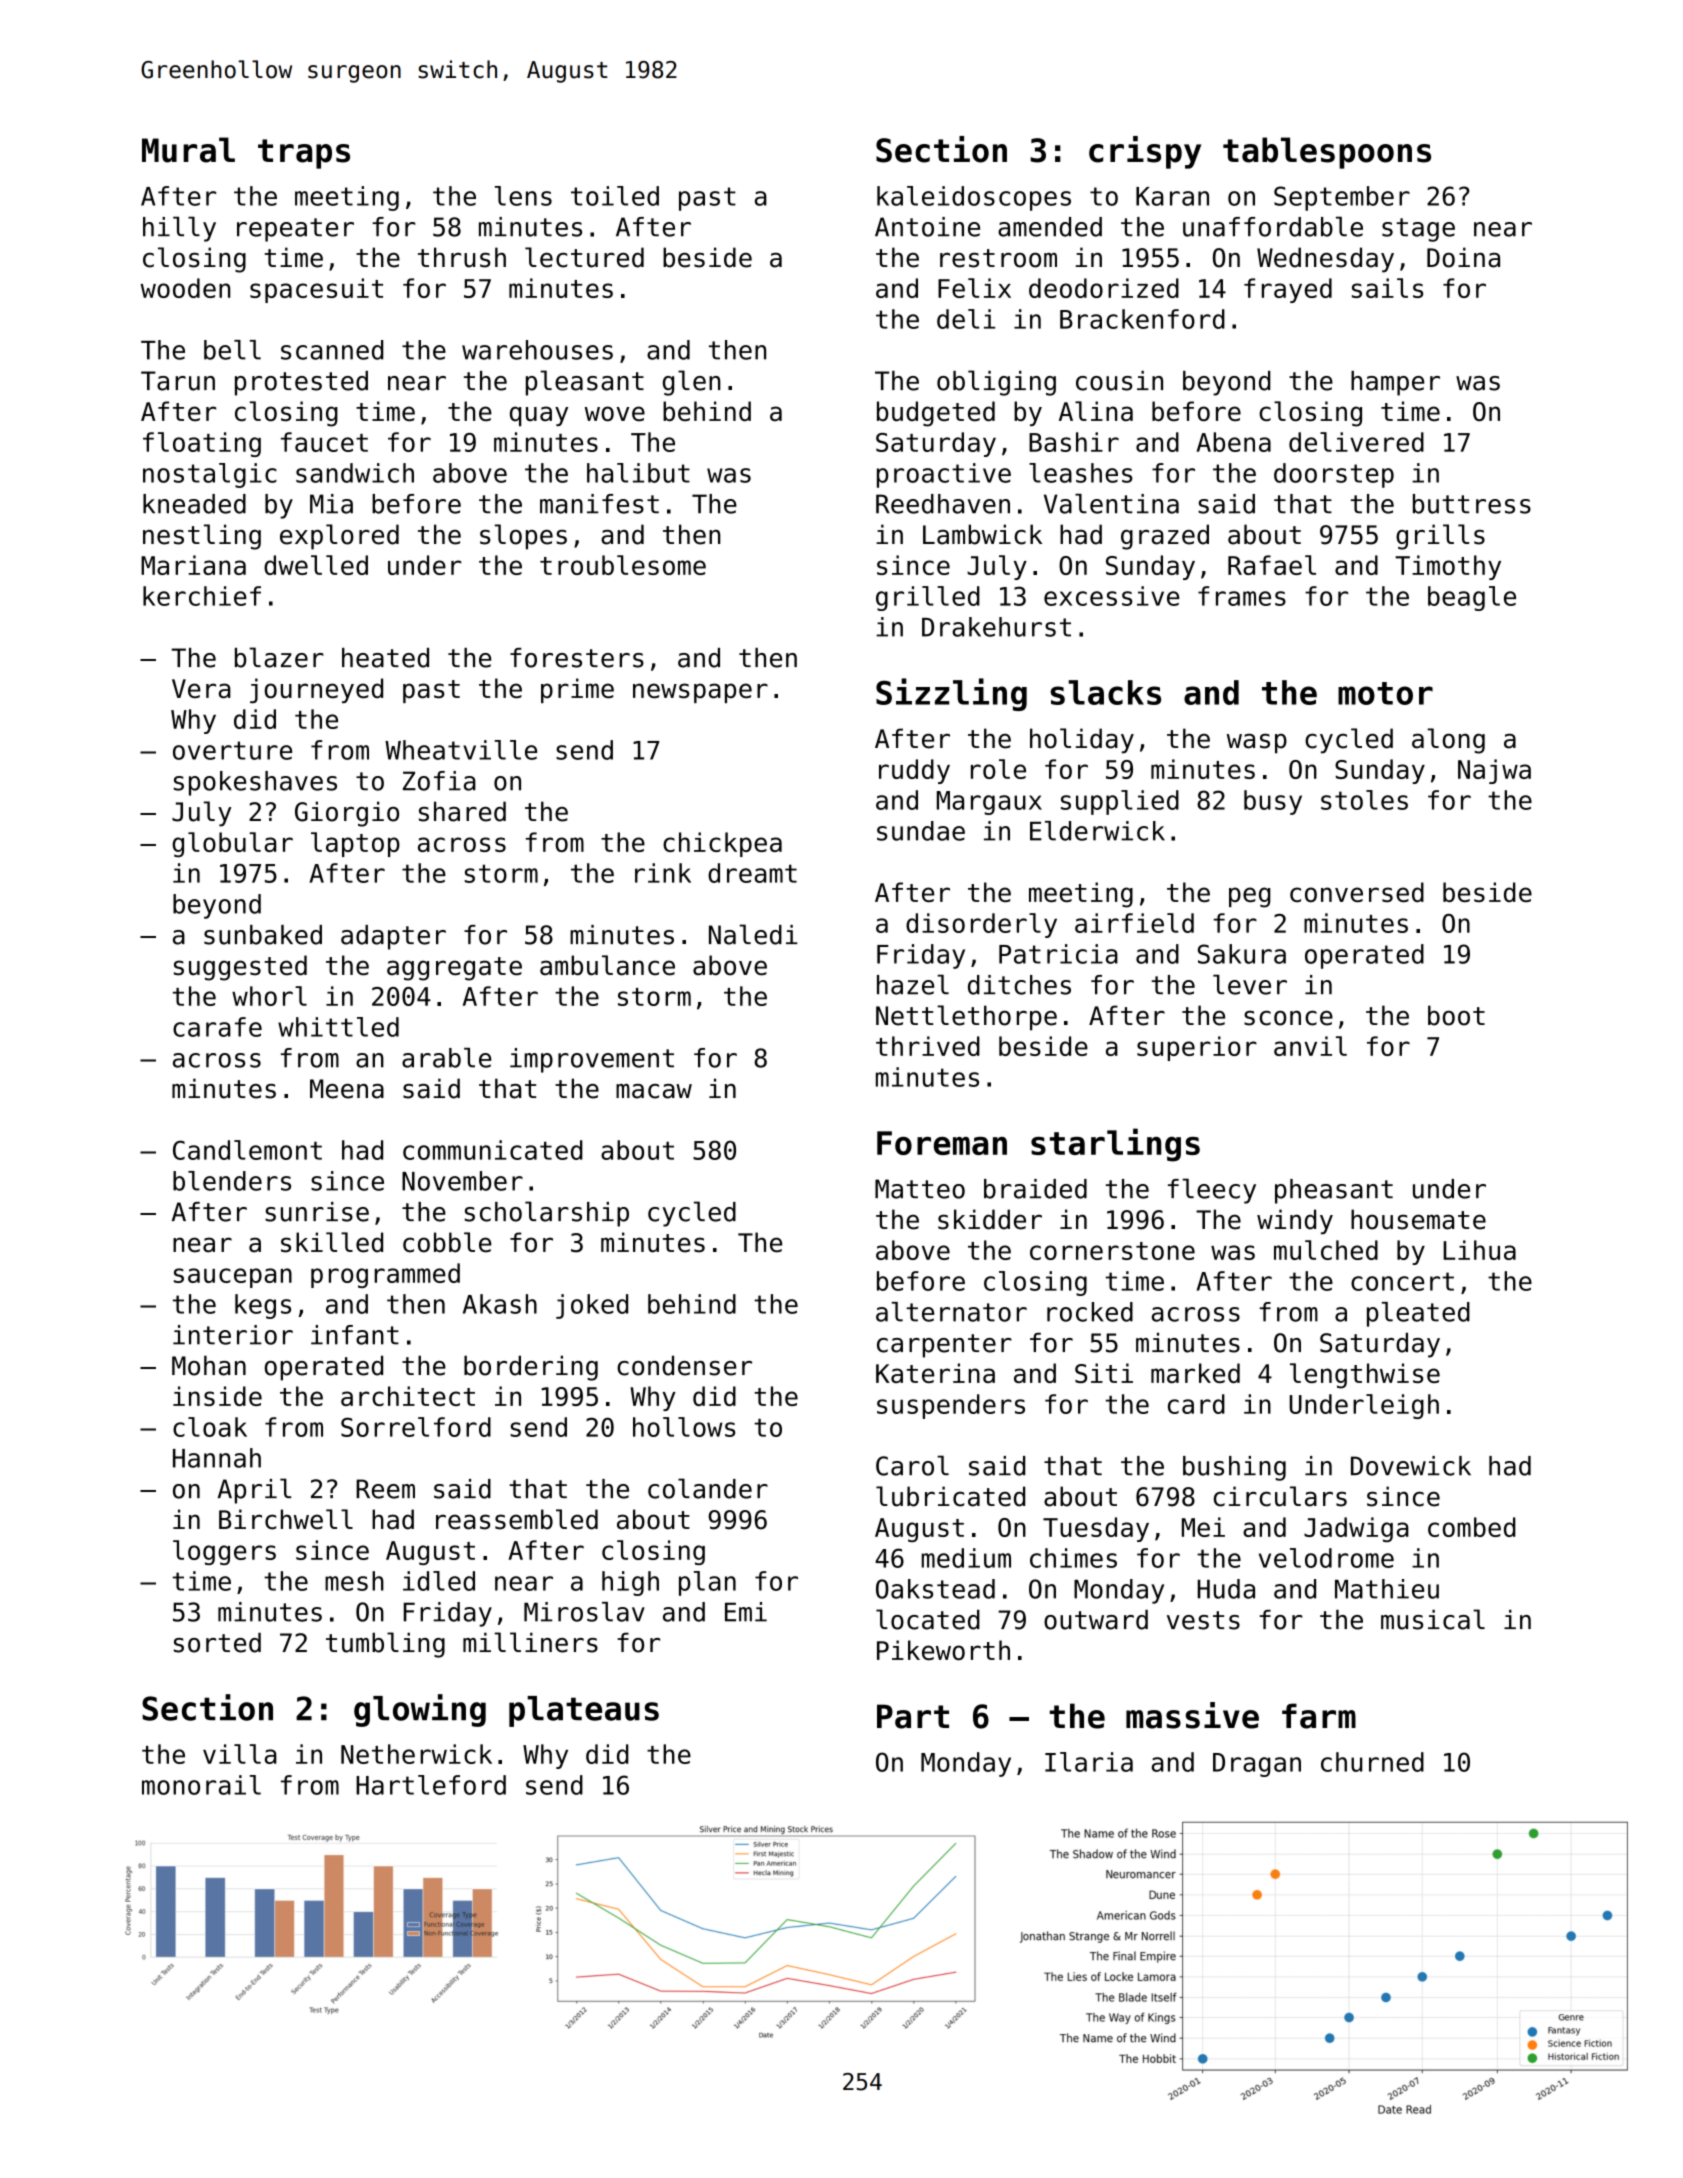  Describe the element at coordinates (707, 1583) in the screenshot. I see `plan` at that location.
